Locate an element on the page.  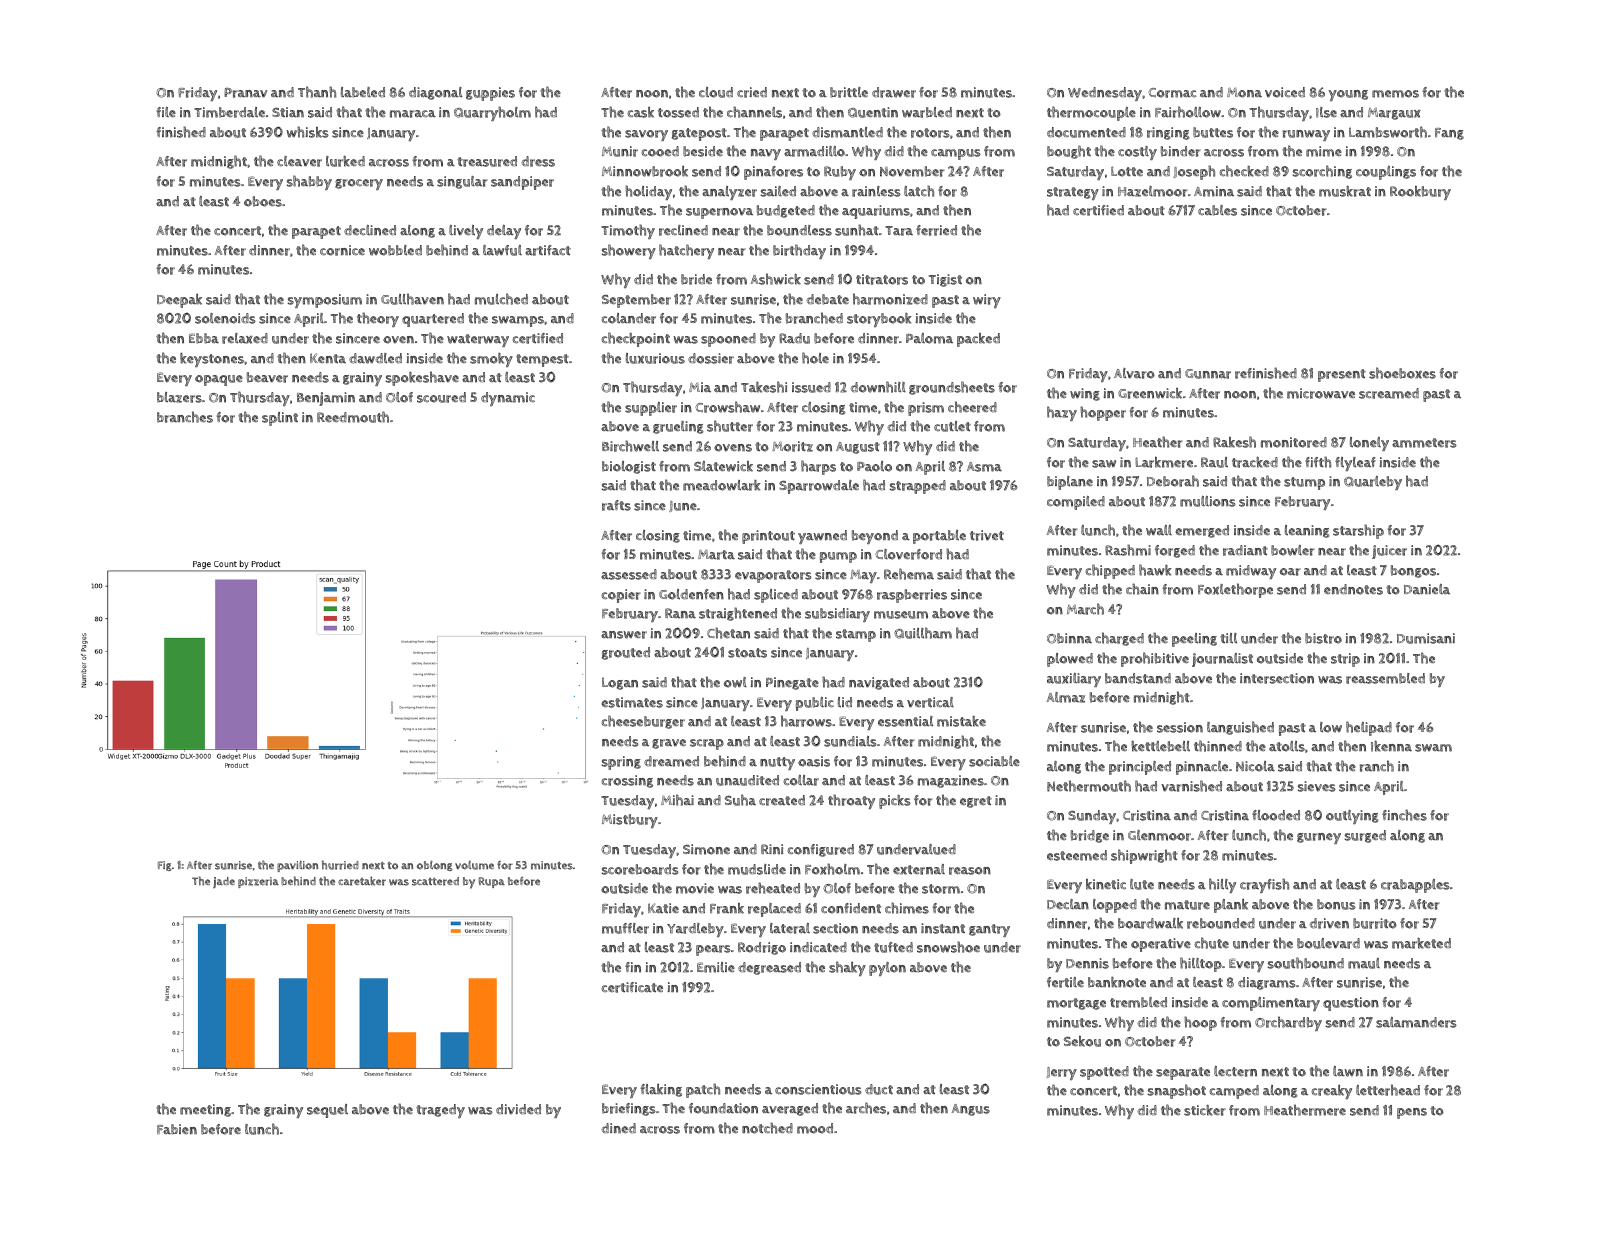
flaking is located at coordinates (661, 1090).
